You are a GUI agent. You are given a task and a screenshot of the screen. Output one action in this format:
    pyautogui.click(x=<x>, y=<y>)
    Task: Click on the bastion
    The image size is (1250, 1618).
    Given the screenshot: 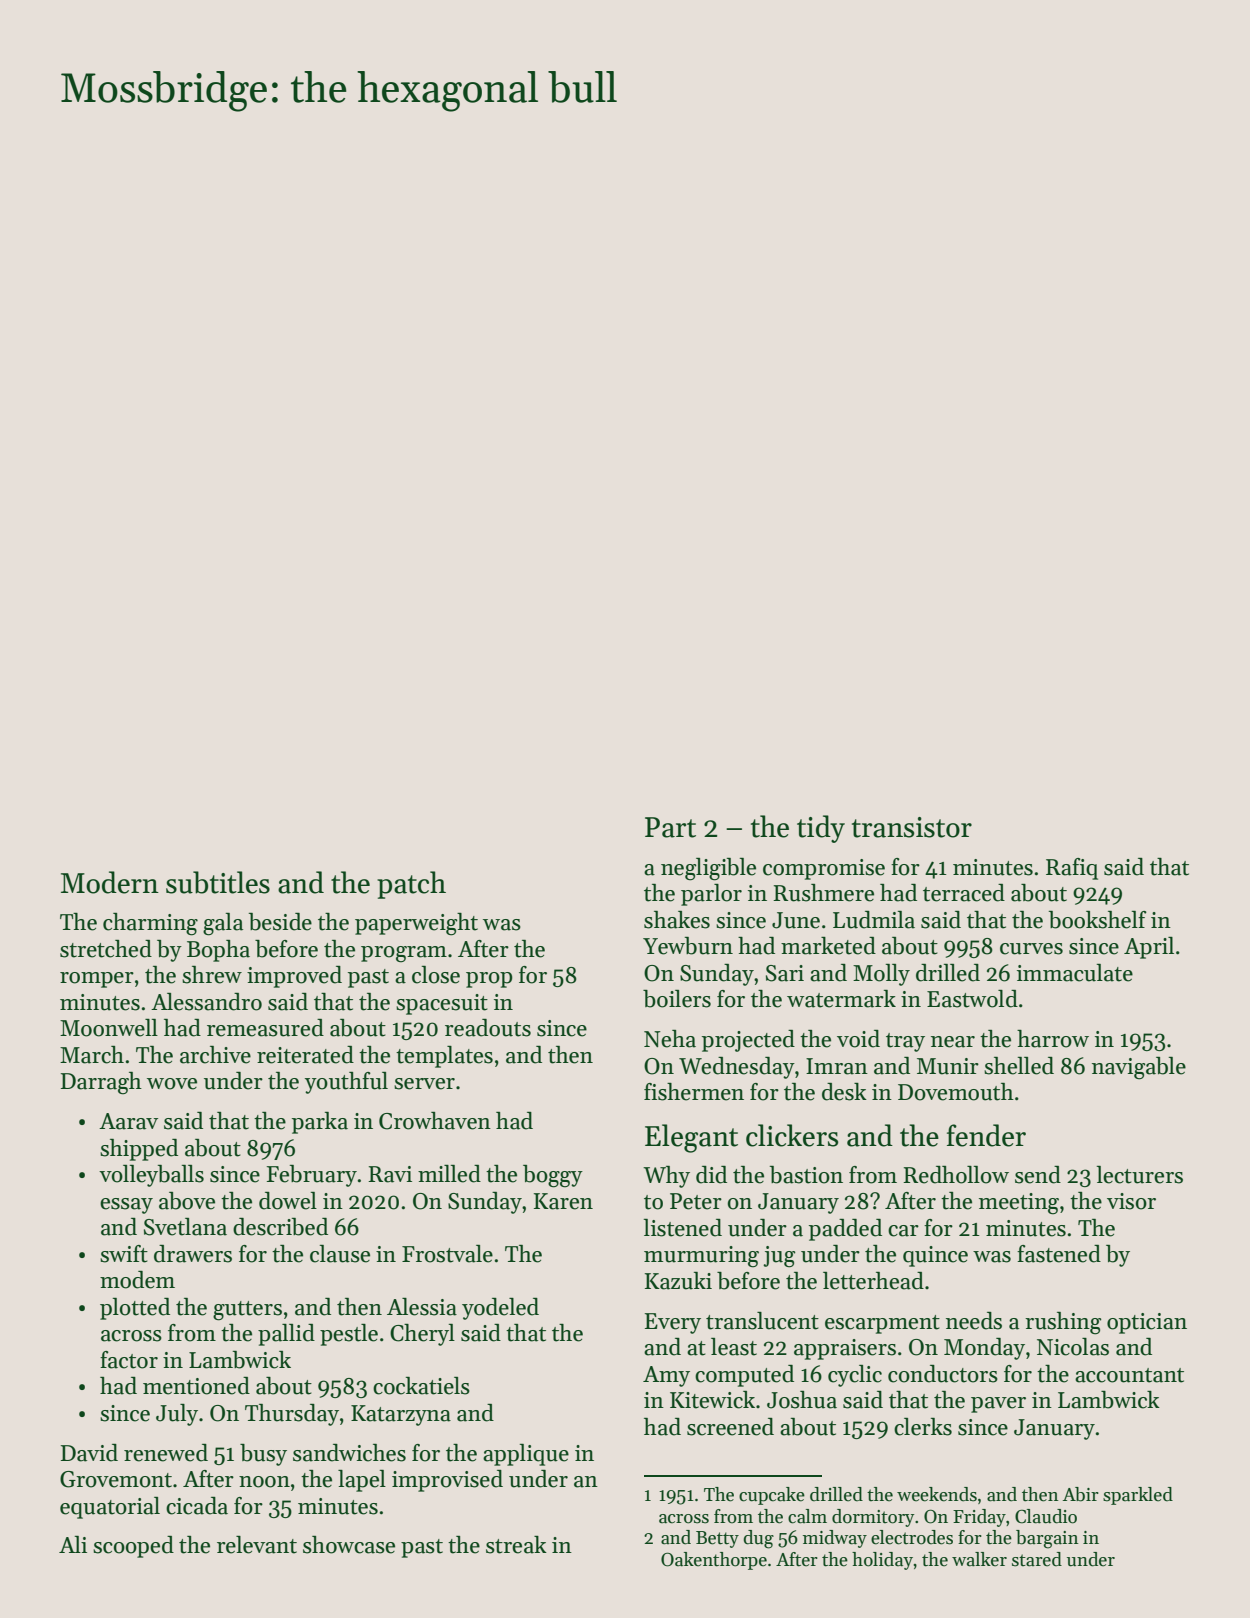 What is the action you would take?
    pyautogui.click(x=806, y=1175)
